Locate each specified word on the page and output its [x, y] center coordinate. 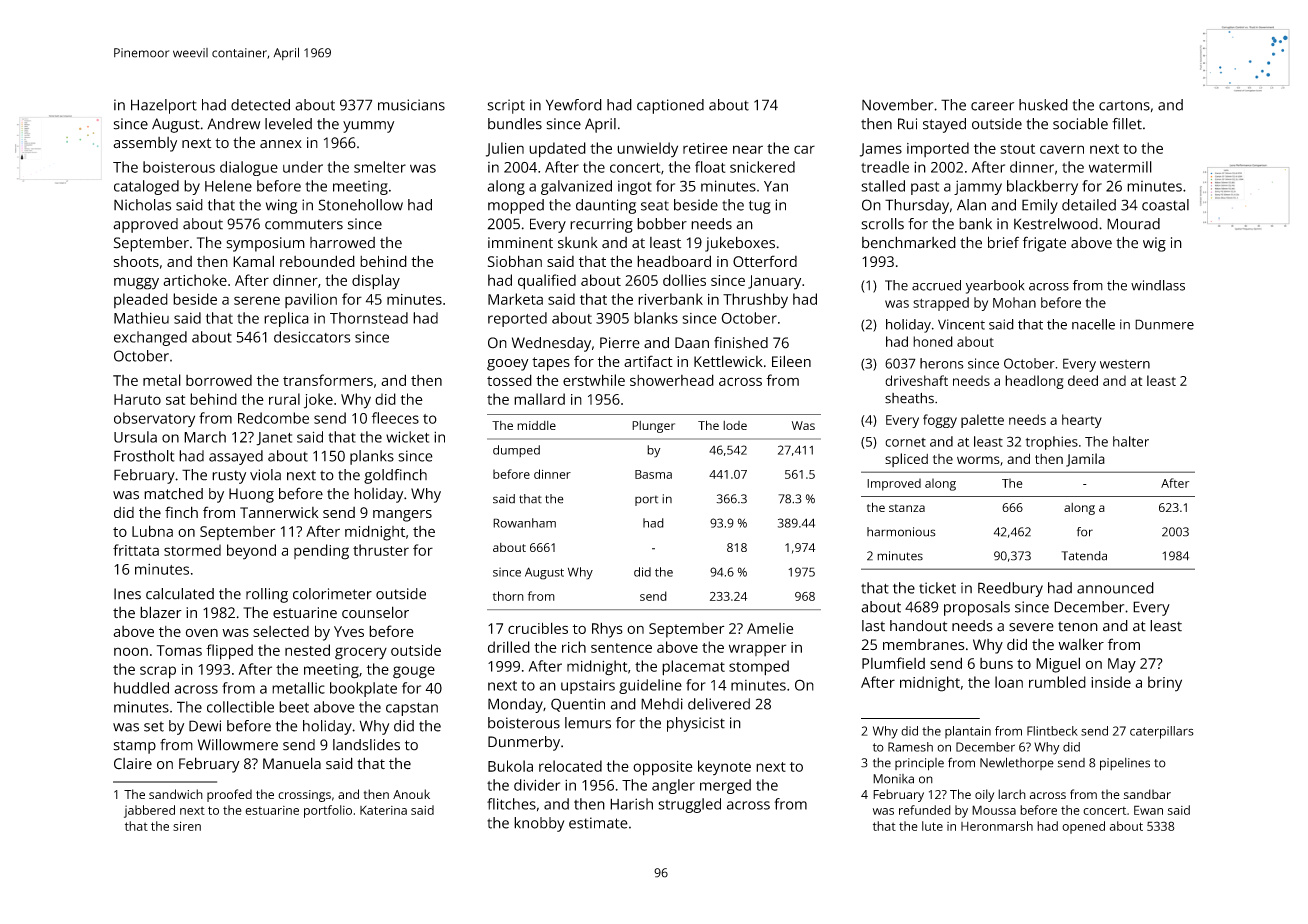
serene [257, 300]
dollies [684, 280]
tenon [1078, 626]
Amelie [770, 628]
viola [265, 475]
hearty [1082, 421]
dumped [516, 451]
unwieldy [647, 150]
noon [131, 651]
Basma [653, 474]
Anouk [411, 794]
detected [260, 105]
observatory [154, 419]
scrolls [882, 224]
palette [982, 421]
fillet [1127, 124]
